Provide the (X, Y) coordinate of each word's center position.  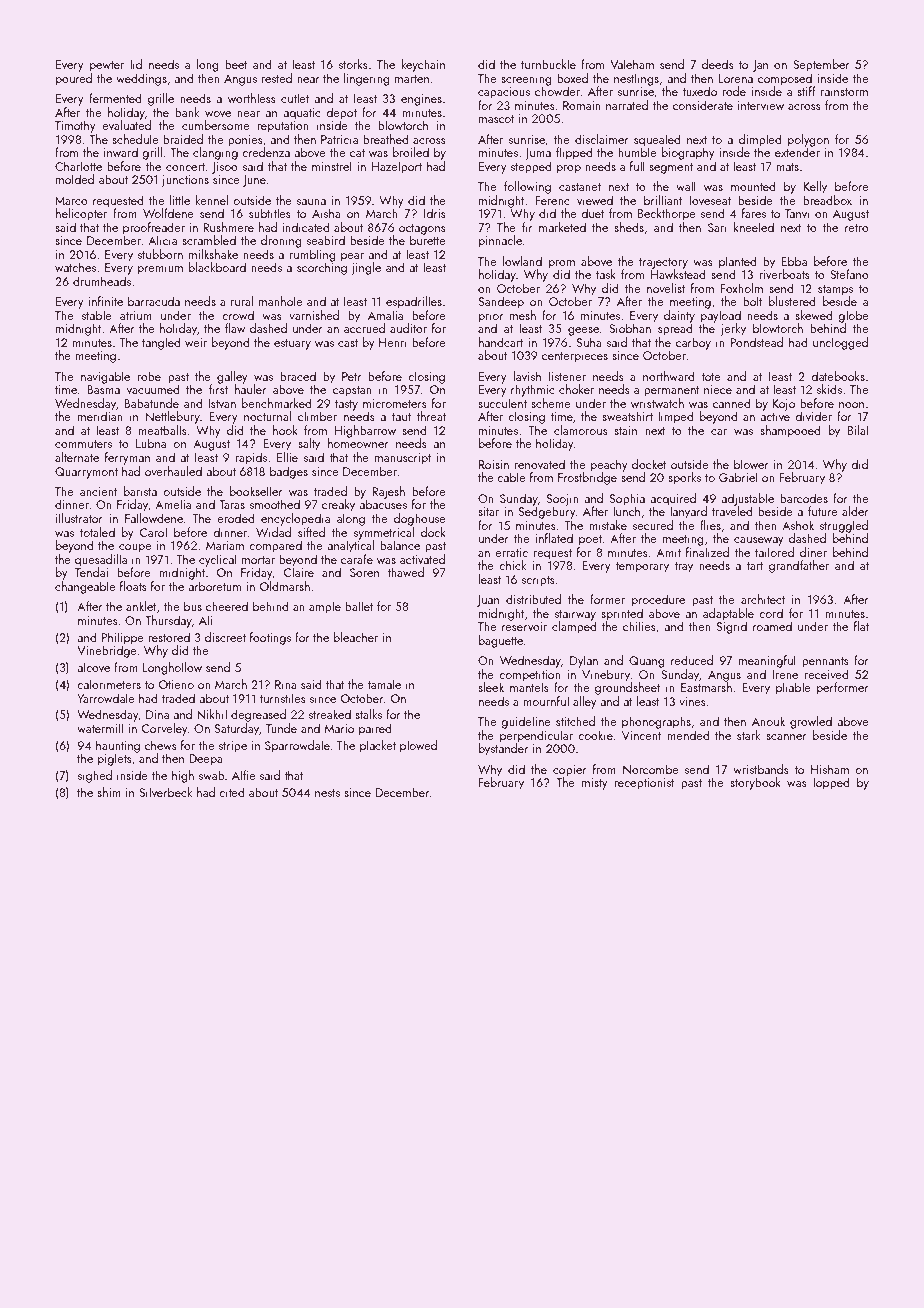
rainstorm (844, 91)
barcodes (804, 498)
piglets (115, 759)
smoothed (275, 504)
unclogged (840, 343)
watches (75, 267)
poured (74, 79)
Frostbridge (587, 478)
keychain (423, 65)
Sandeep (501, 302)
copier (570, 771)
